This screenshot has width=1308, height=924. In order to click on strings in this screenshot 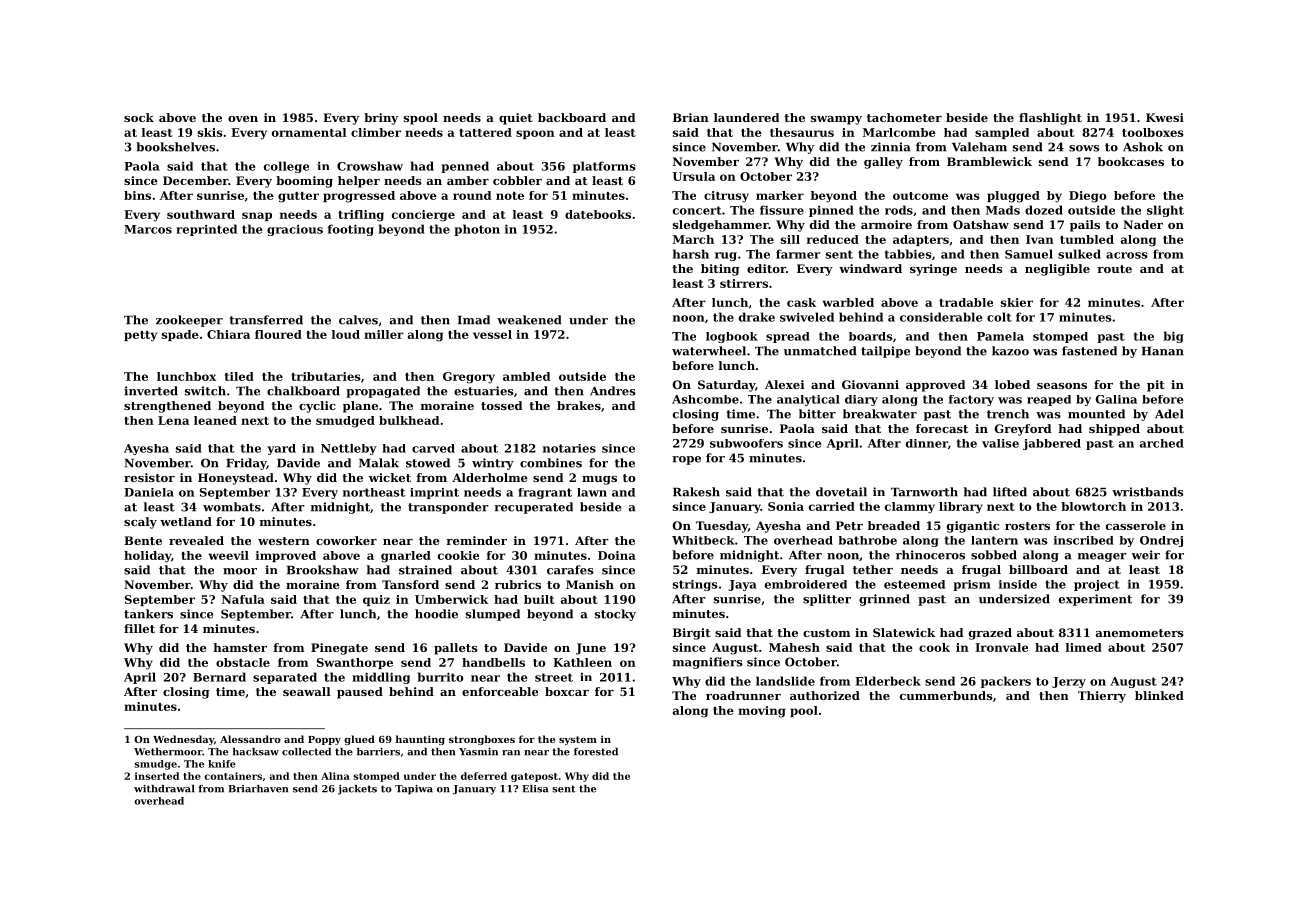, I will do `click(695, 585)`.
